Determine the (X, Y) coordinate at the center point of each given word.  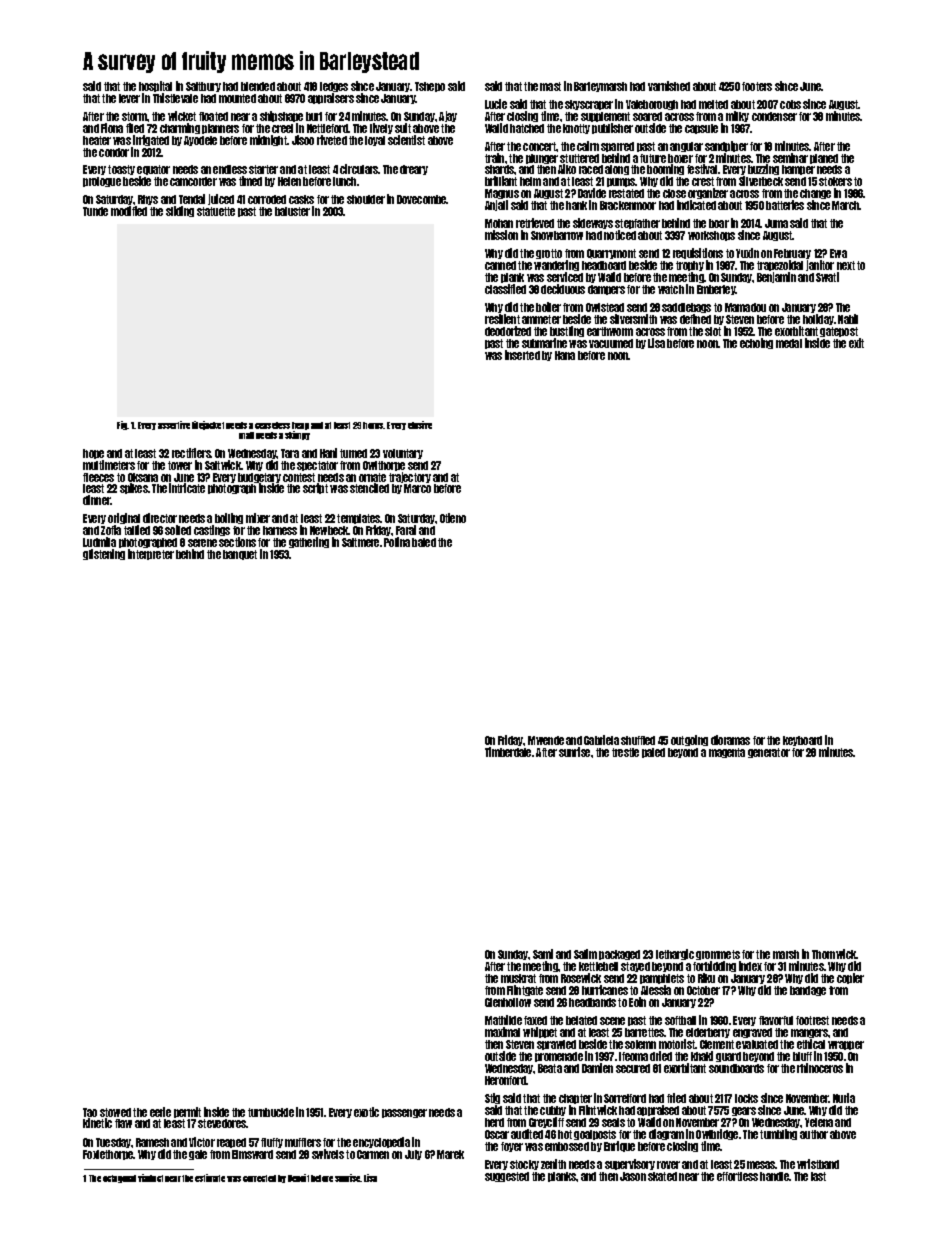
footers (757, 86)
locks (746, 1098)
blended (258, 86)
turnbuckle (271, 1112)
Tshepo (430, 87)
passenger (404, 1113)
